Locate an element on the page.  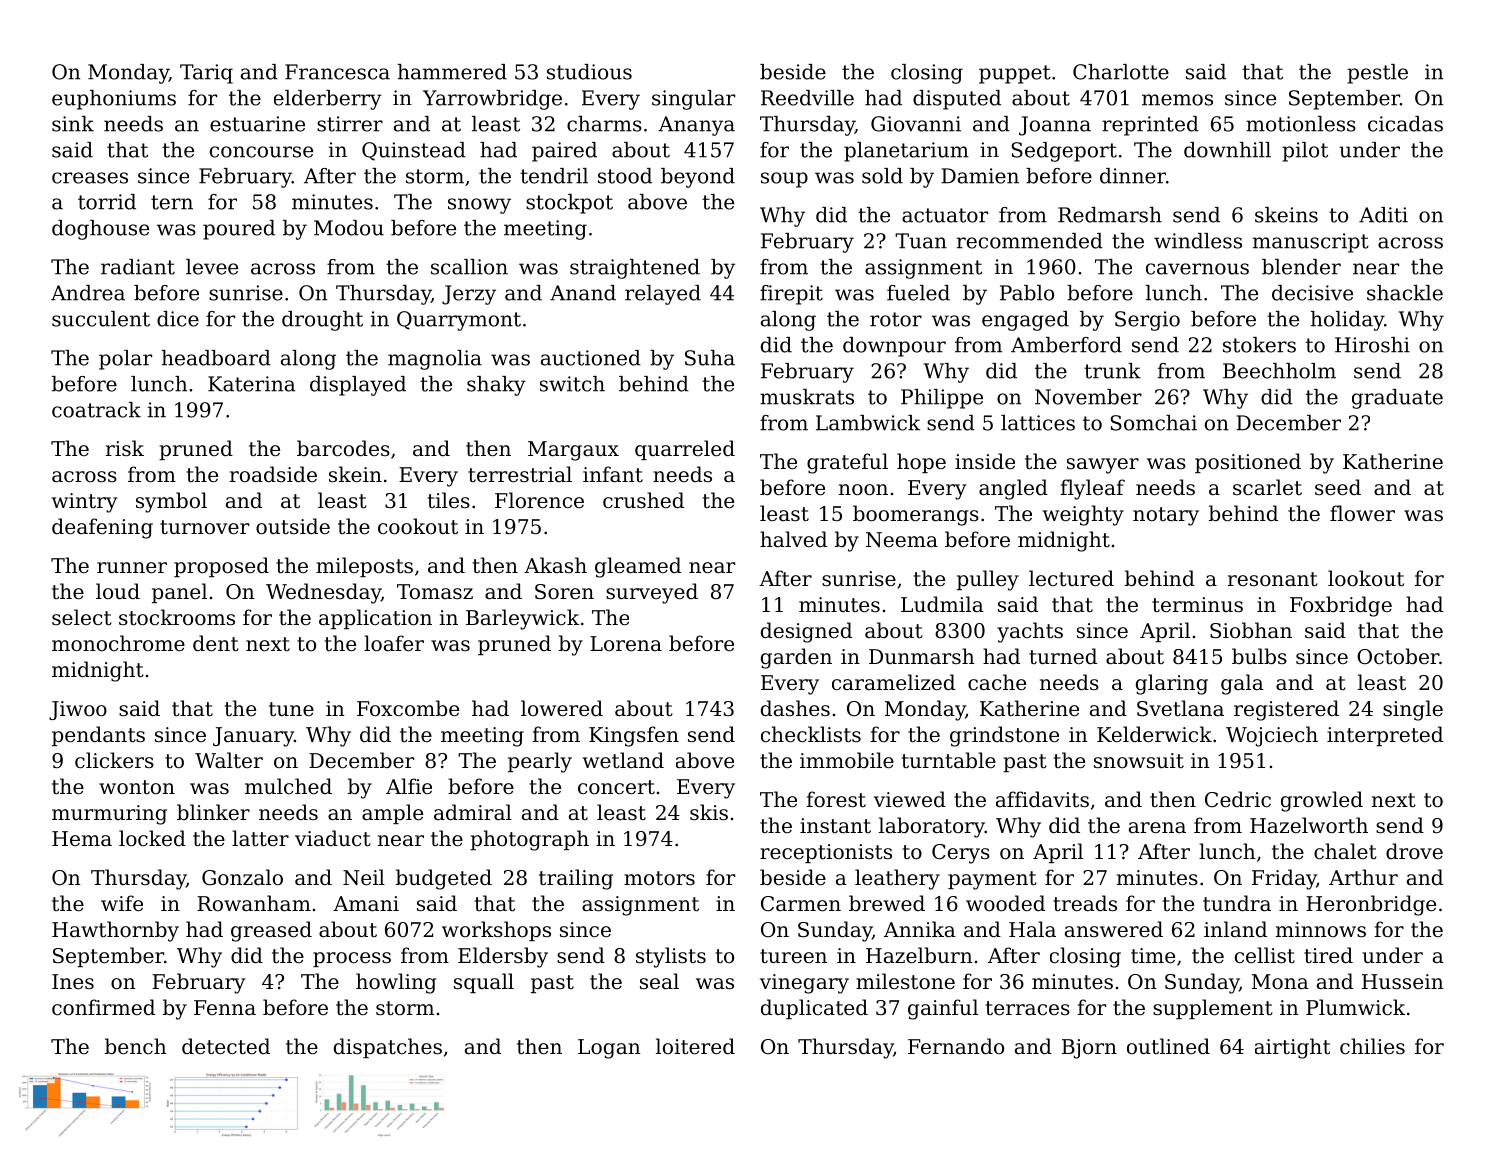
puppet is located at coordinates (1015, 74).
